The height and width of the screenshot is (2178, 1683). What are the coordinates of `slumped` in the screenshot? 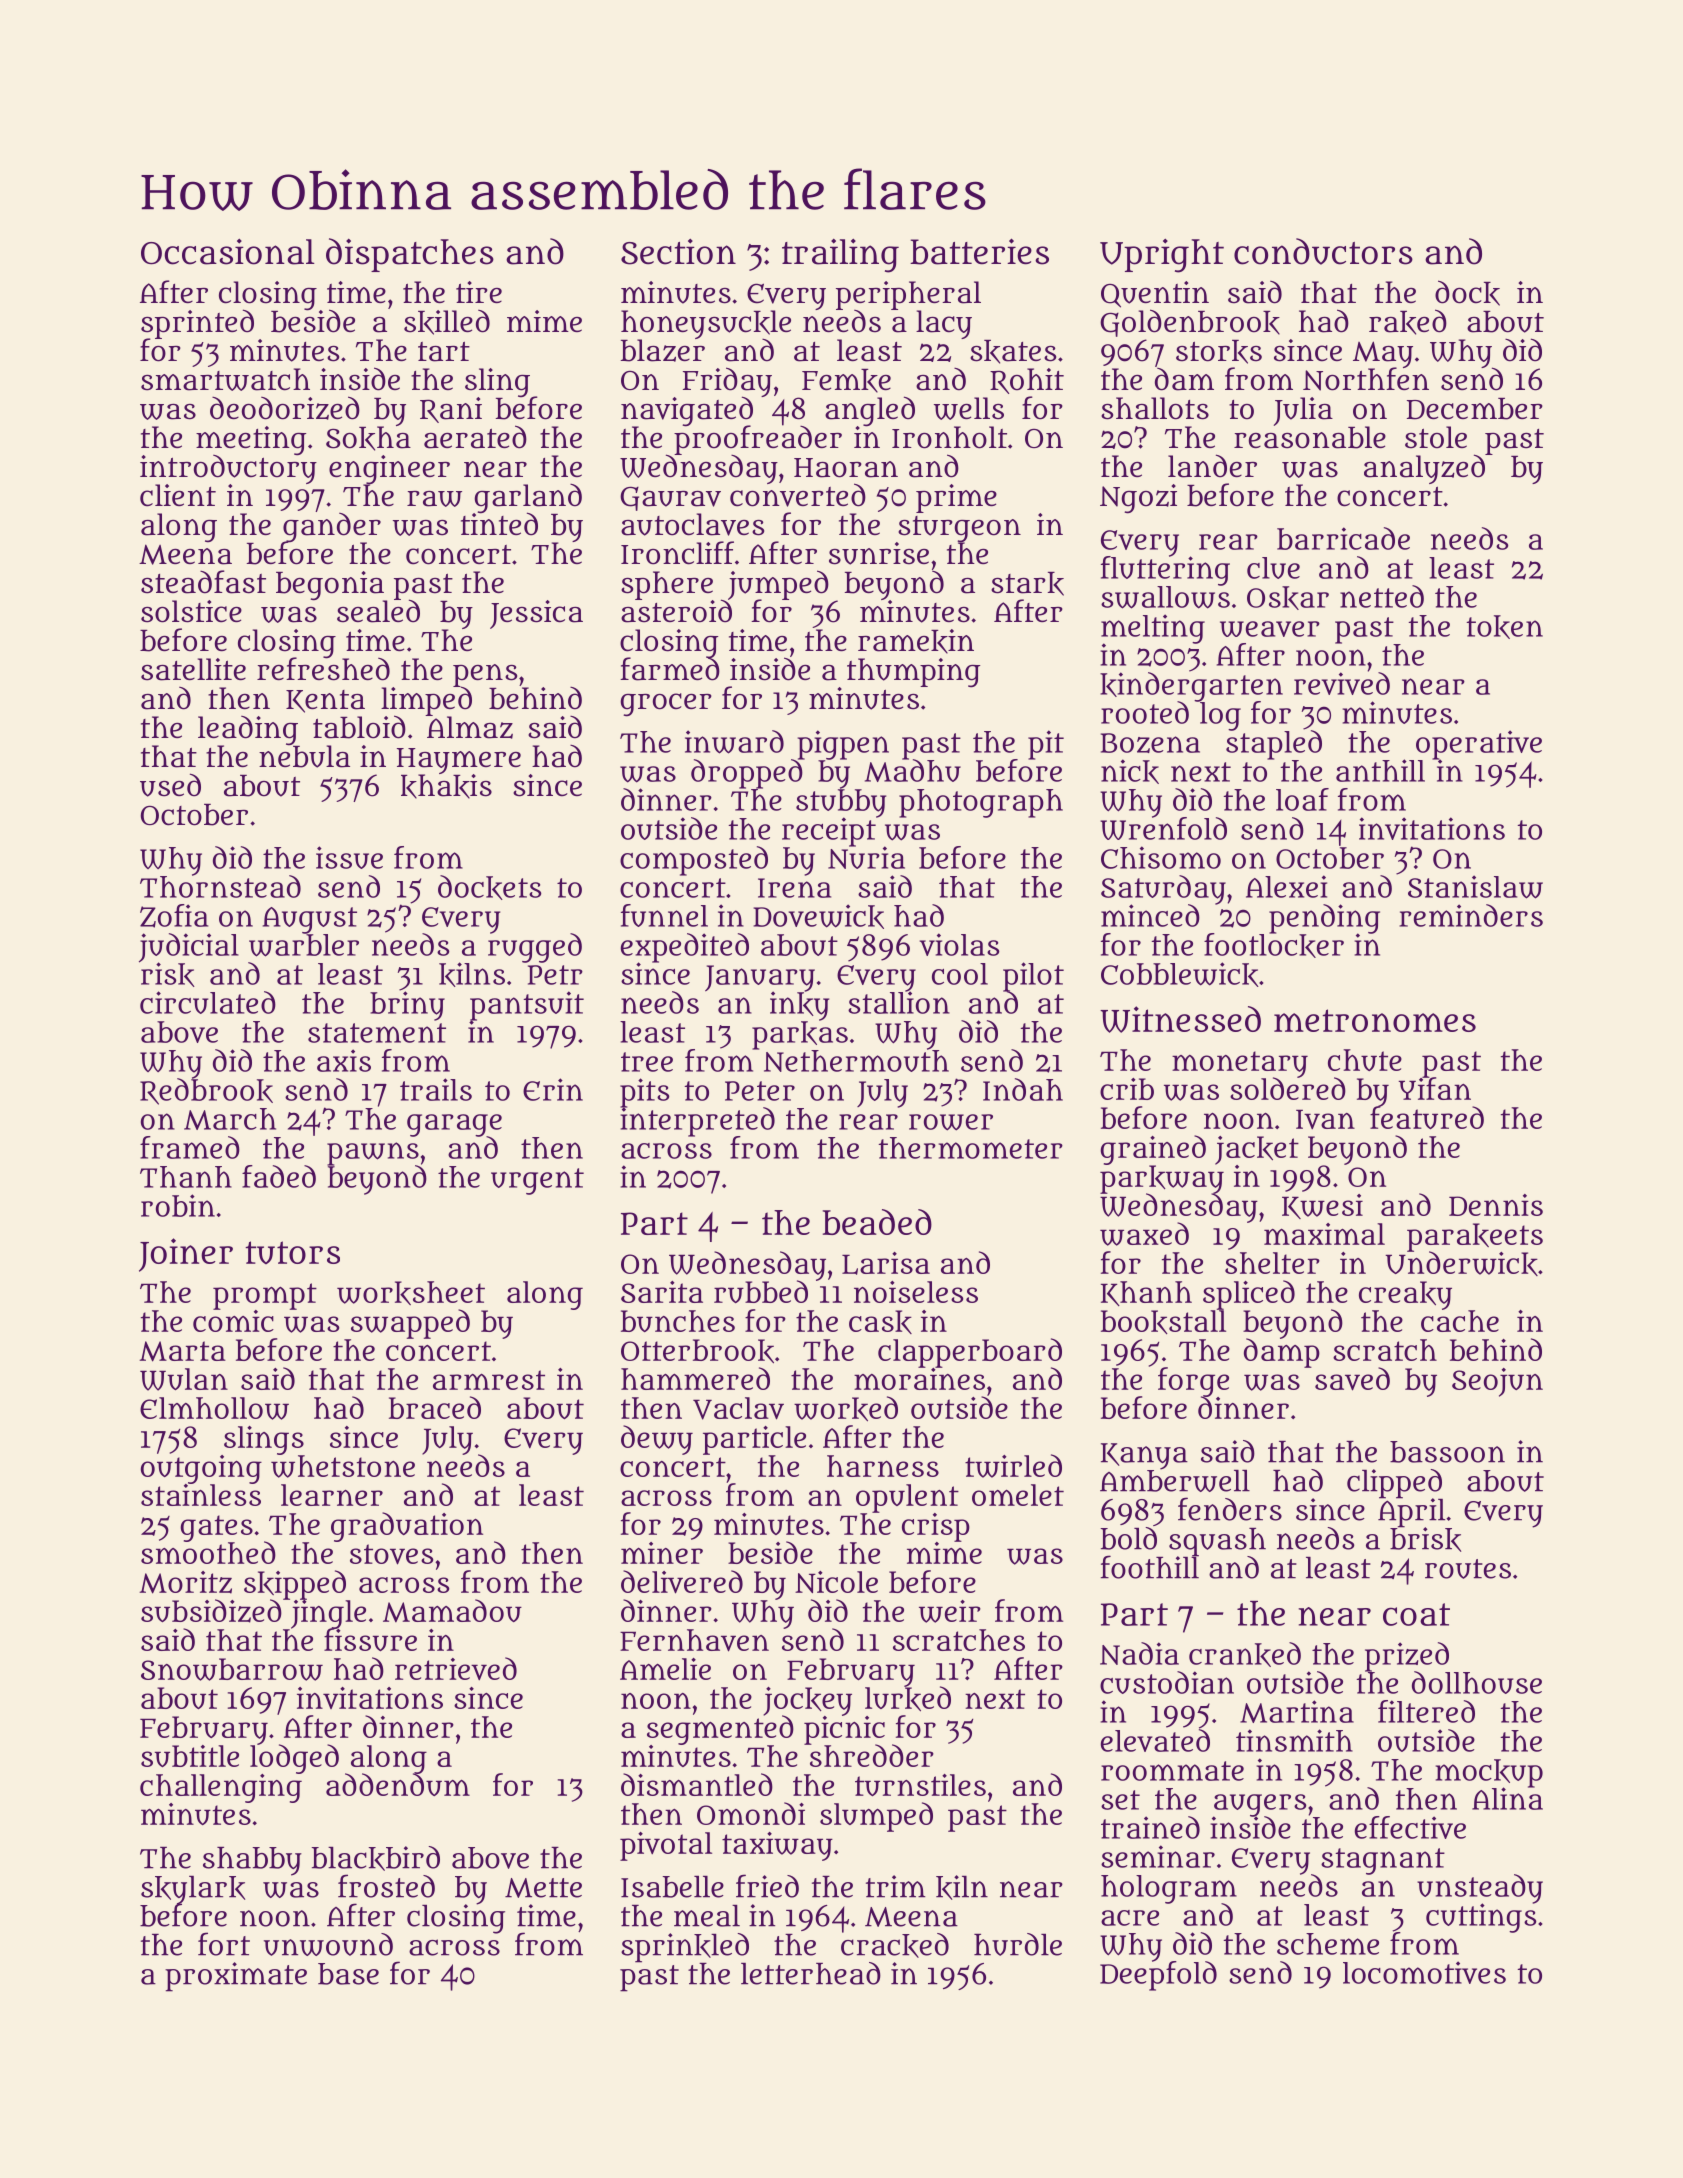 It's located at (876, 1817).
